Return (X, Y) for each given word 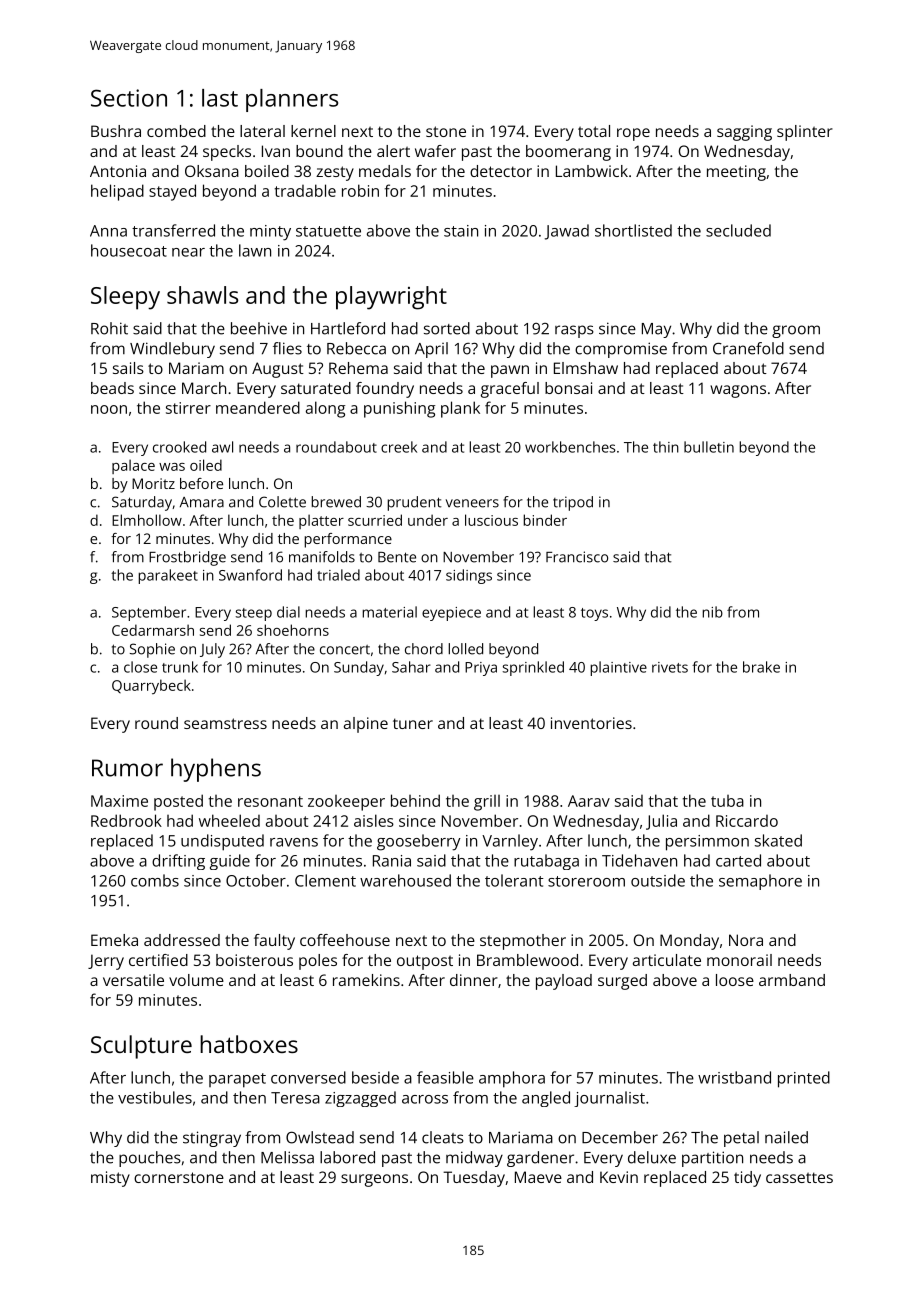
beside (375, 1077)
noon (109, 409)
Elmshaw (586, 368)
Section (129, 98)
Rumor (127, 768)
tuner (413, 723)
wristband (734, 1077)
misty (110, 1179)
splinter (805, 133)
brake (761, 667)
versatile (133, 980)
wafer (435, 151)
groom (796, 331)
